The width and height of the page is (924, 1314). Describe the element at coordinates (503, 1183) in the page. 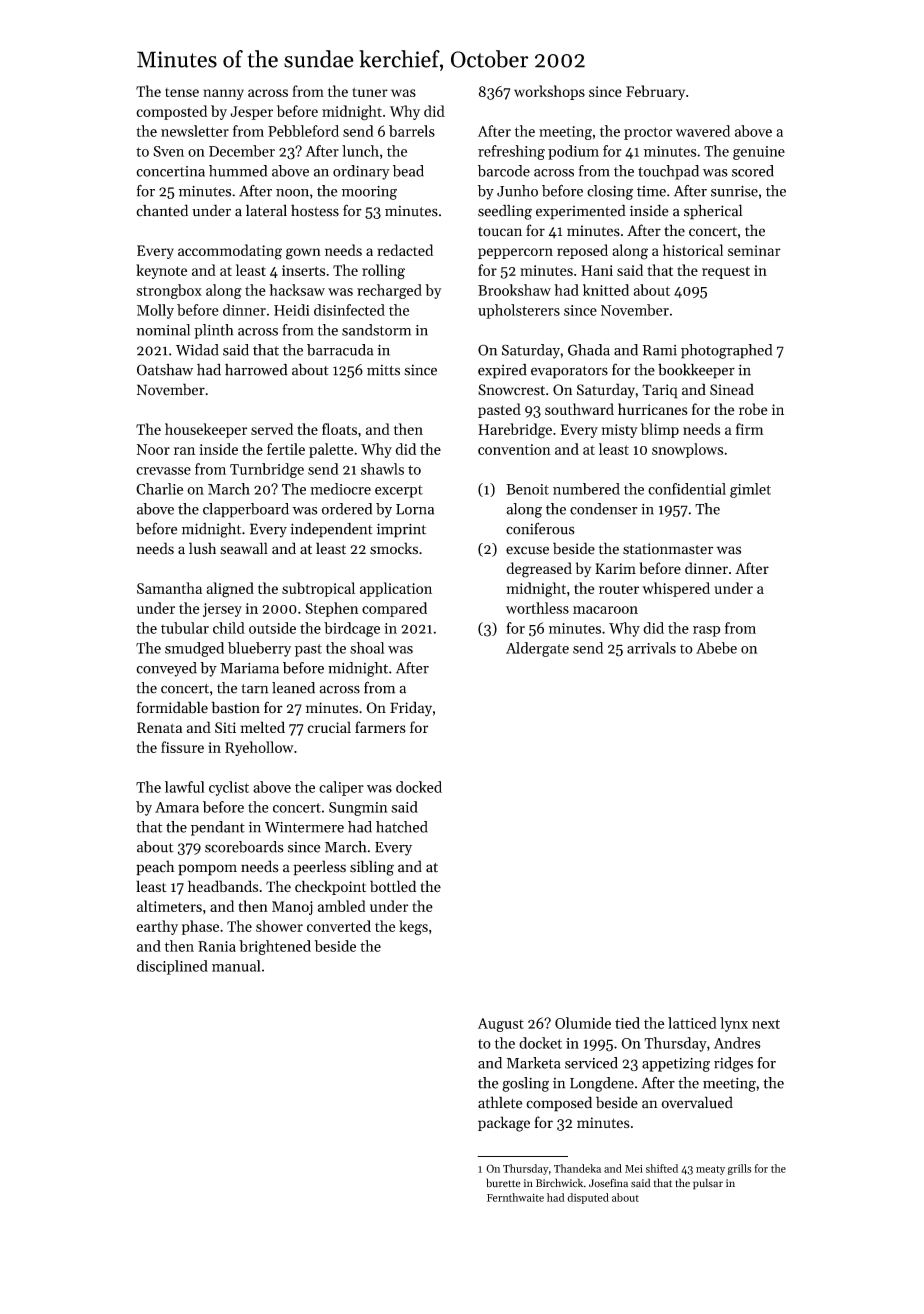

I see `burette` at that location.
